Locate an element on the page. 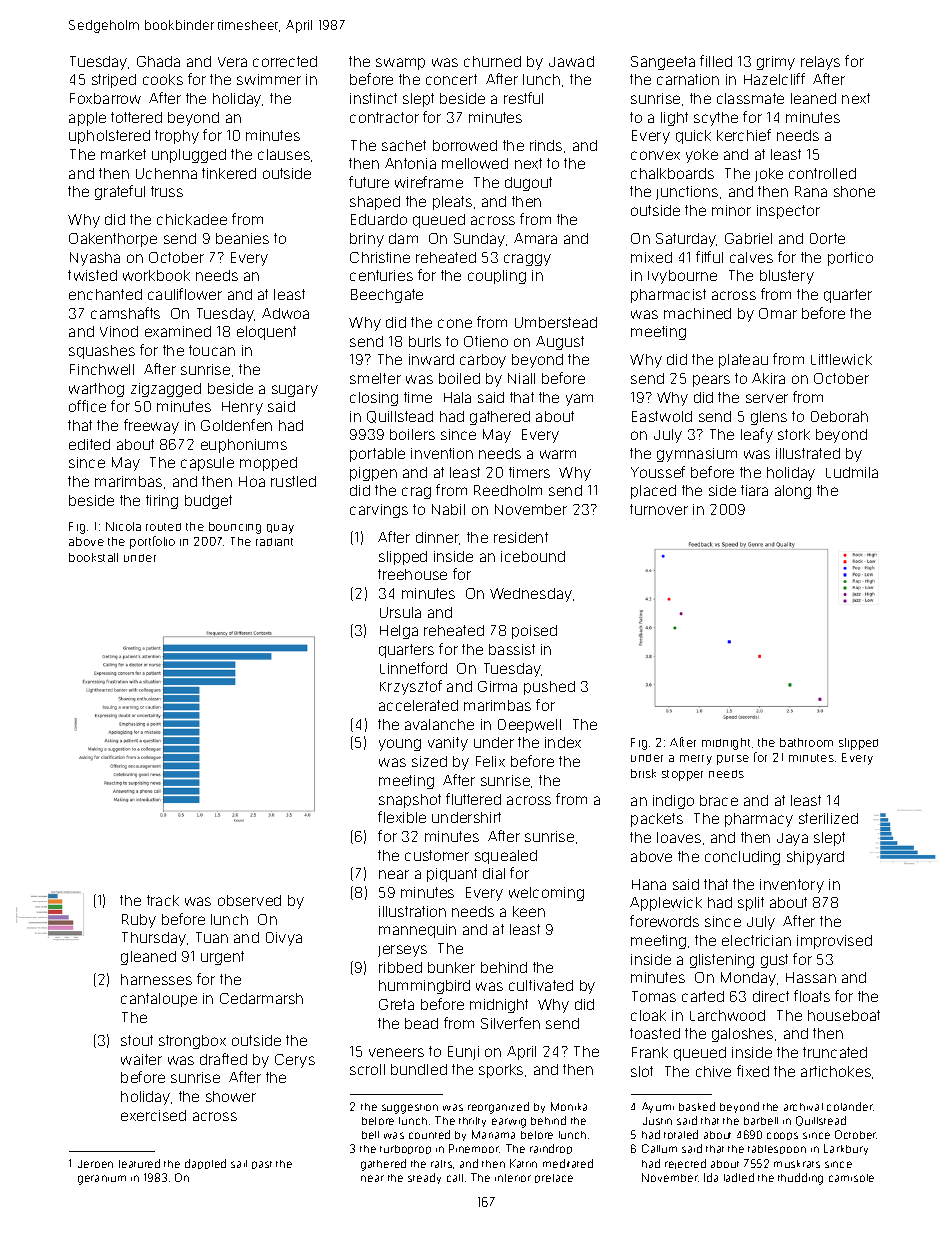  along is located at coordinates (793, 492).
